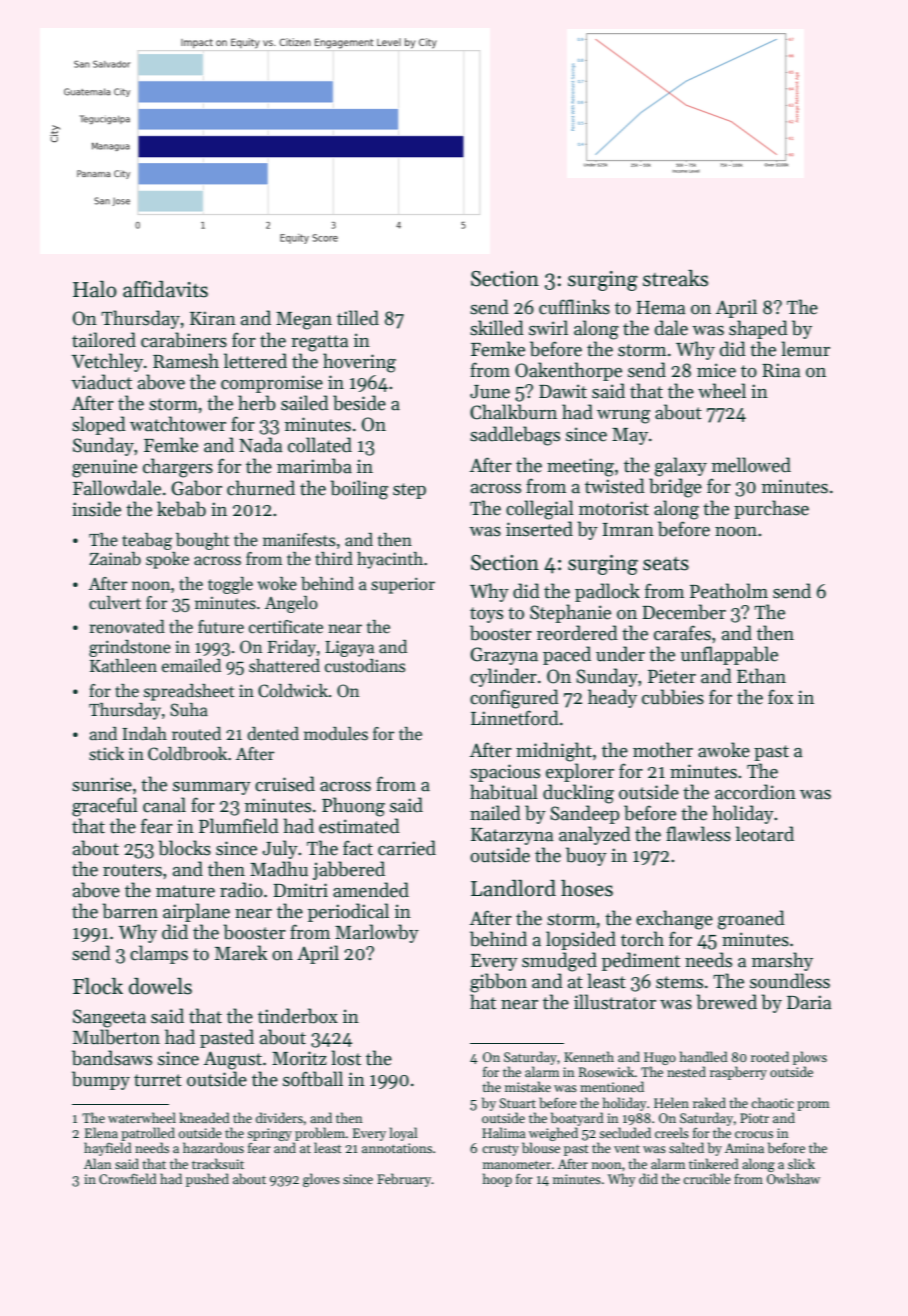 The height and width of the screenshot is (1316, 908). What do you see at coordinates (486, 615) in the screenshot?
I see `toys` at bounding box center [486, 615].
